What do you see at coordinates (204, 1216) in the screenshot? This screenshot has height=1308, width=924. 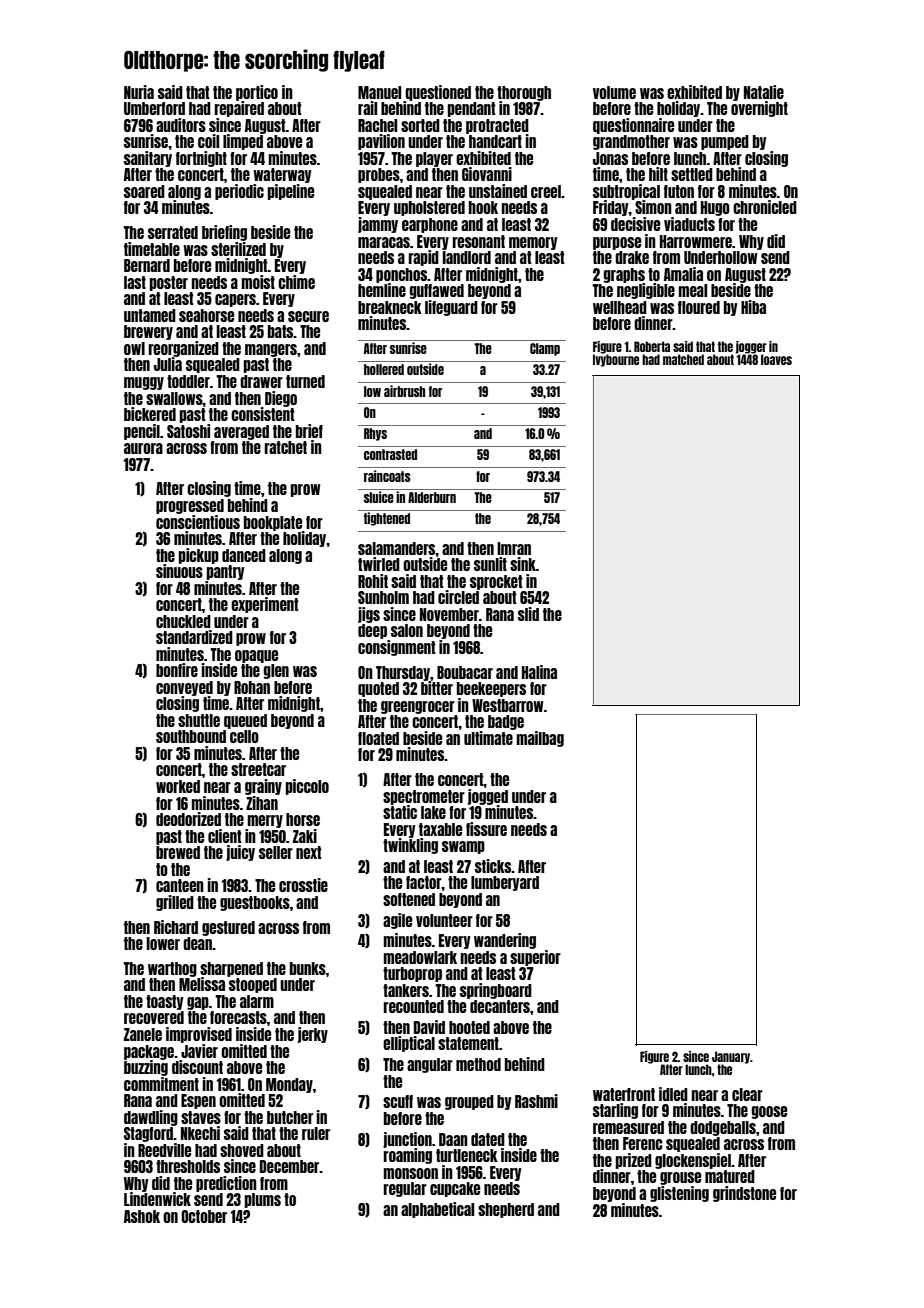 I see `October` at bounding box center [204, 1216].
